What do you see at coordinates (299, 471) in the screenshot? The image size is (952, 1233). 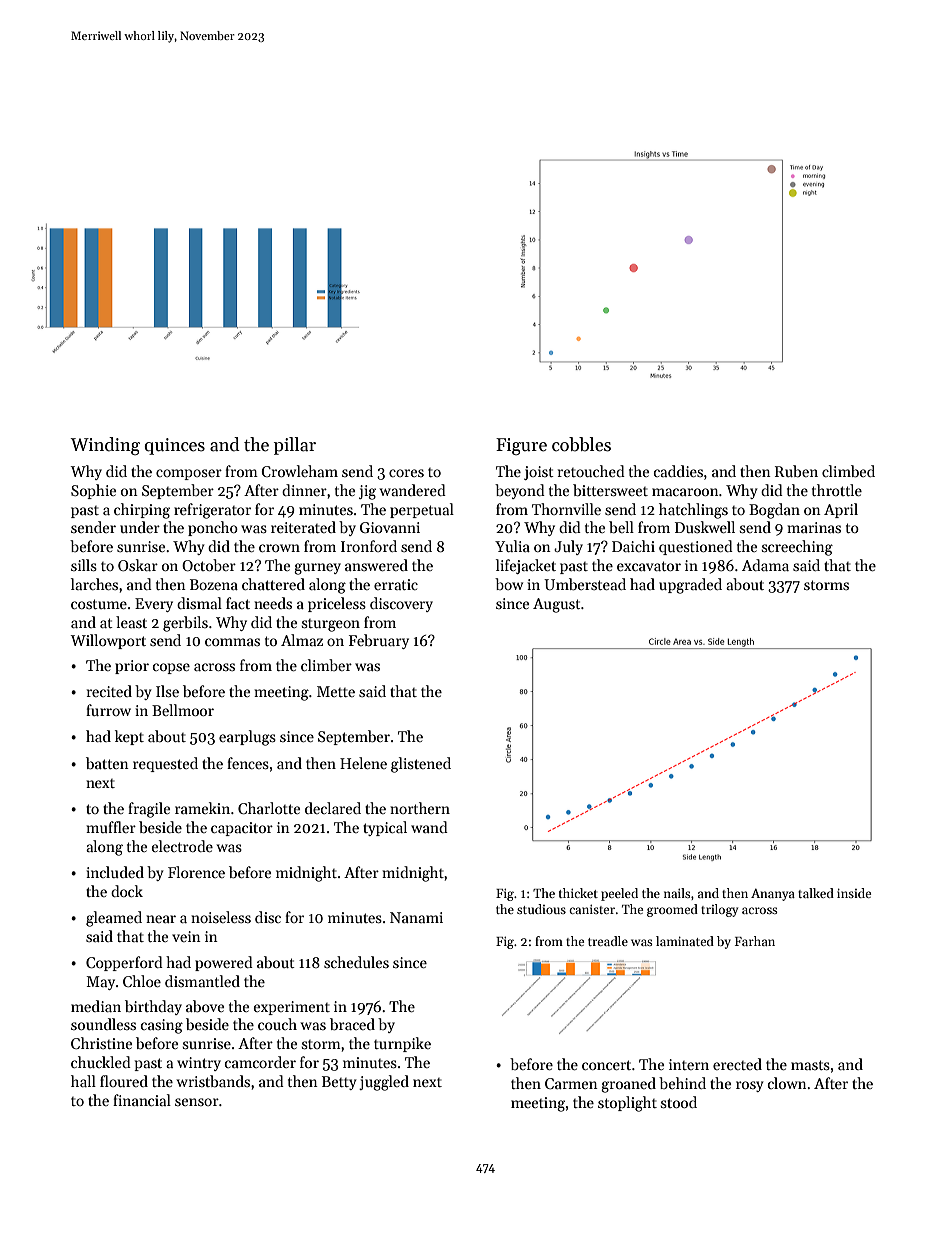 I see `Crowleham` at bounding box center [299, 471].
